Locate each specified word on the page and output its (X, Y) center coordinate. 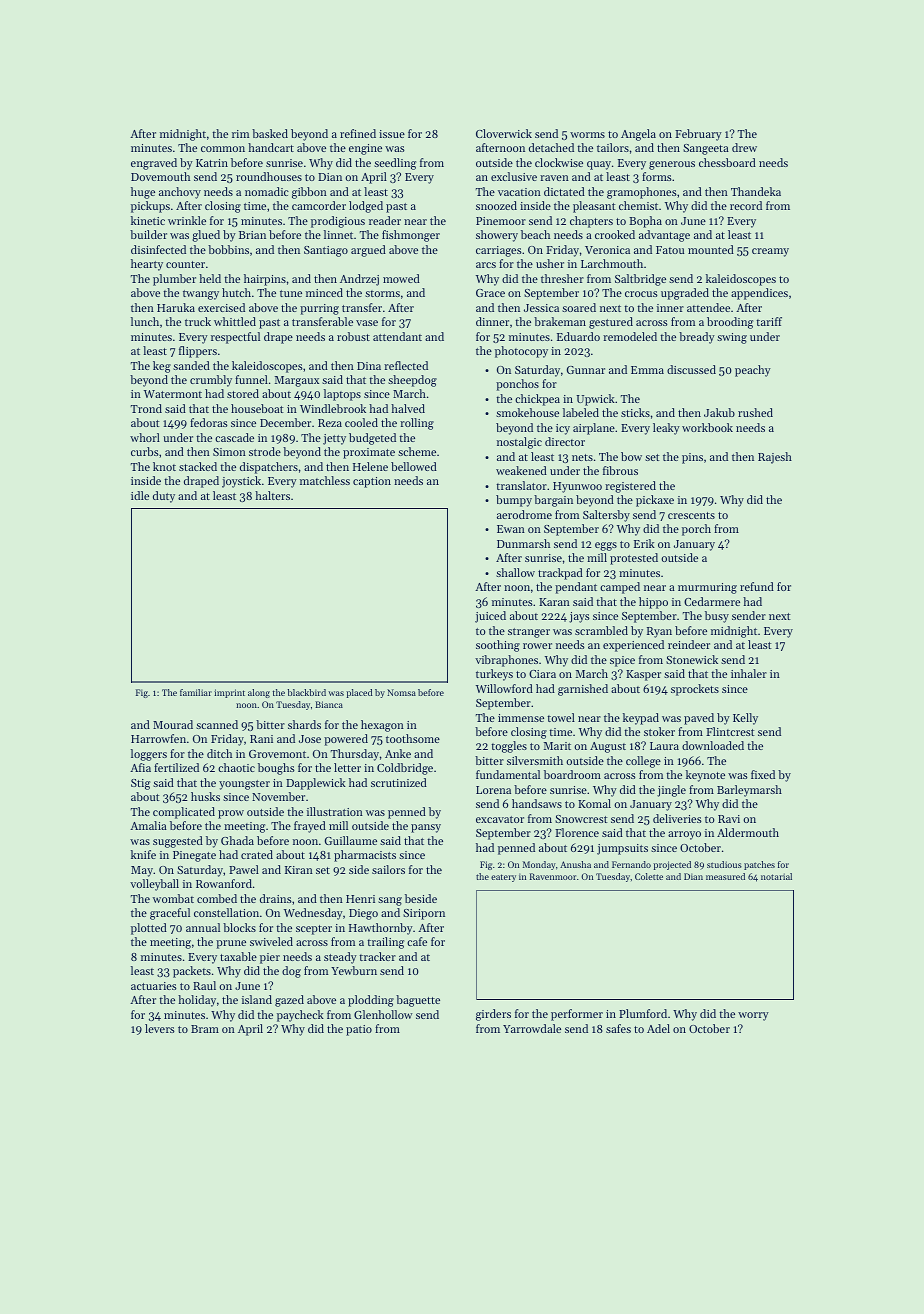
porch (696, 530)
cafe (417, 941)
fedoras (209, 422)
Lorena (493, 790)
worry (753, 1016)
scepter (314, 930)
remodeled (630, 336)
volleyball (154, 885)
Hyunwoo (577, 487)
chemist (638, 205)
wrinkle (187, 220)
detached (551, 147)
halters (272, 495)
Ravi (729, 819)
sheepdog (412, 381)
